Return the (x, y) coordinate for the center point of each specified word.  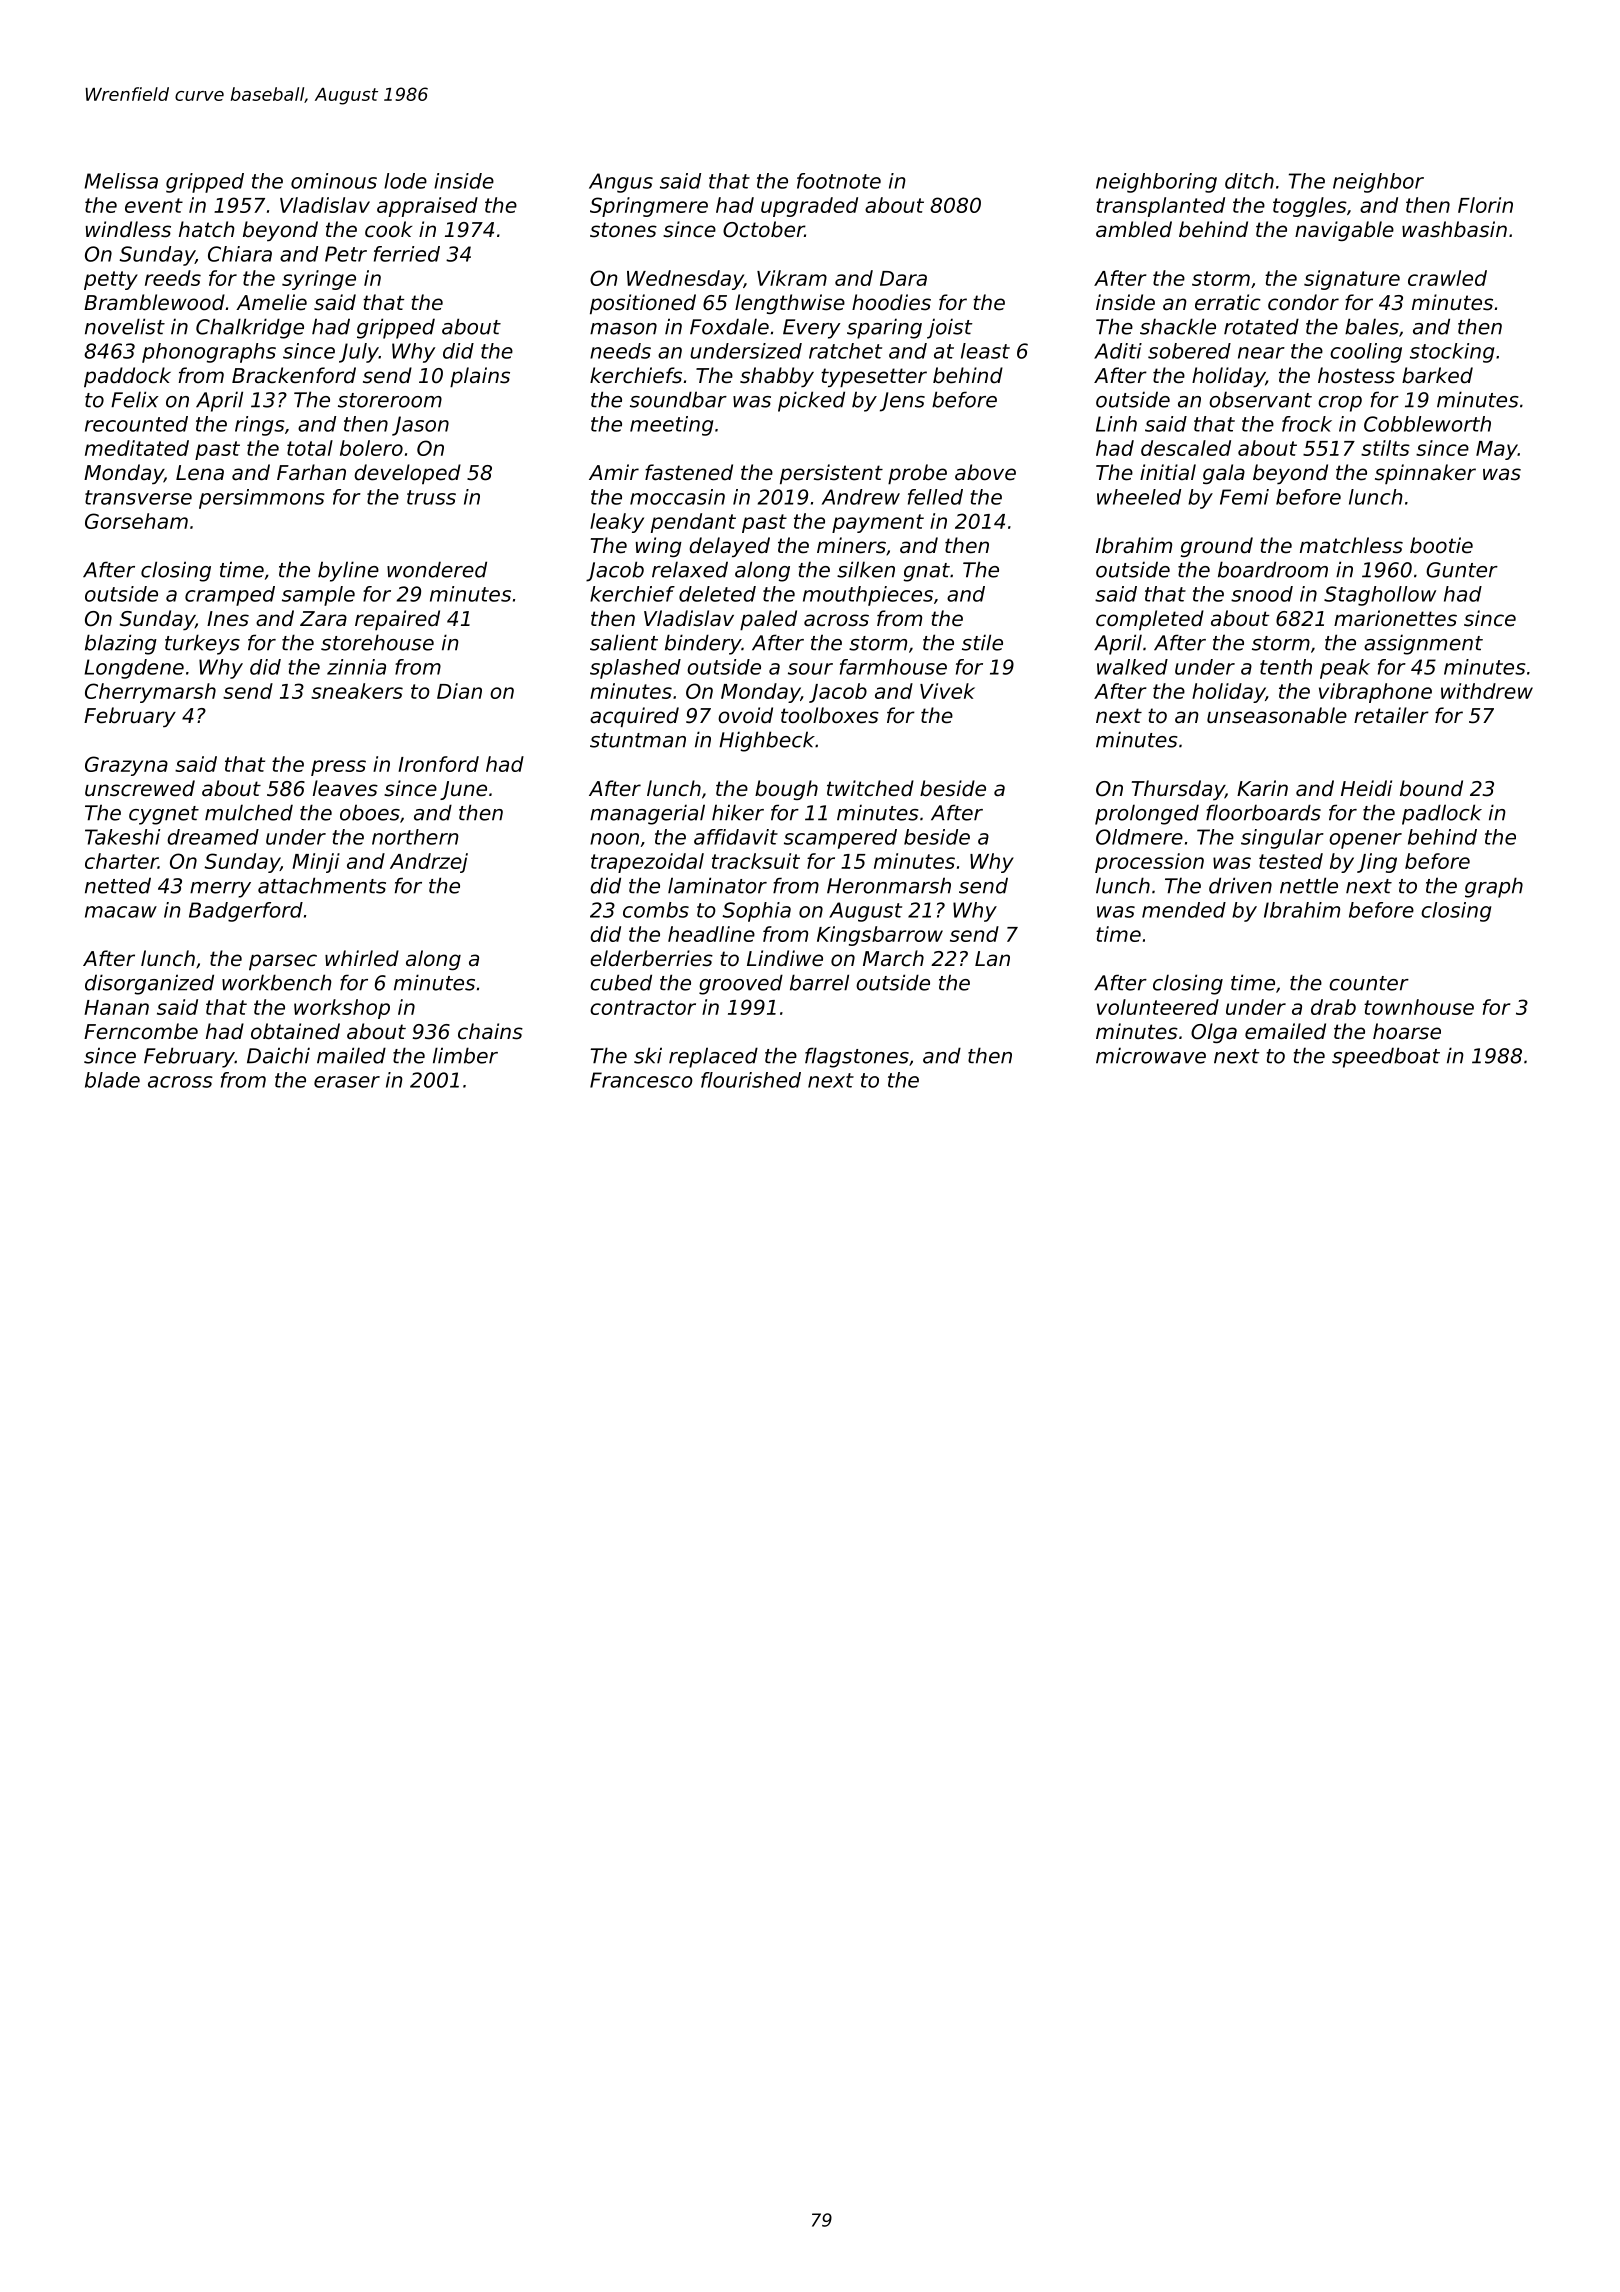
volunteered (1158, 1007)
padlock (1442, 814)
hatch (207, 229)
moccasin (677, 497)
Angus (621, 183)
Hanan (116, 1007)
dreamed (213, 837)
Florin (1485, 205)
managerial (647, 814)
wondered (437, 569)
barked (1437, 375)
